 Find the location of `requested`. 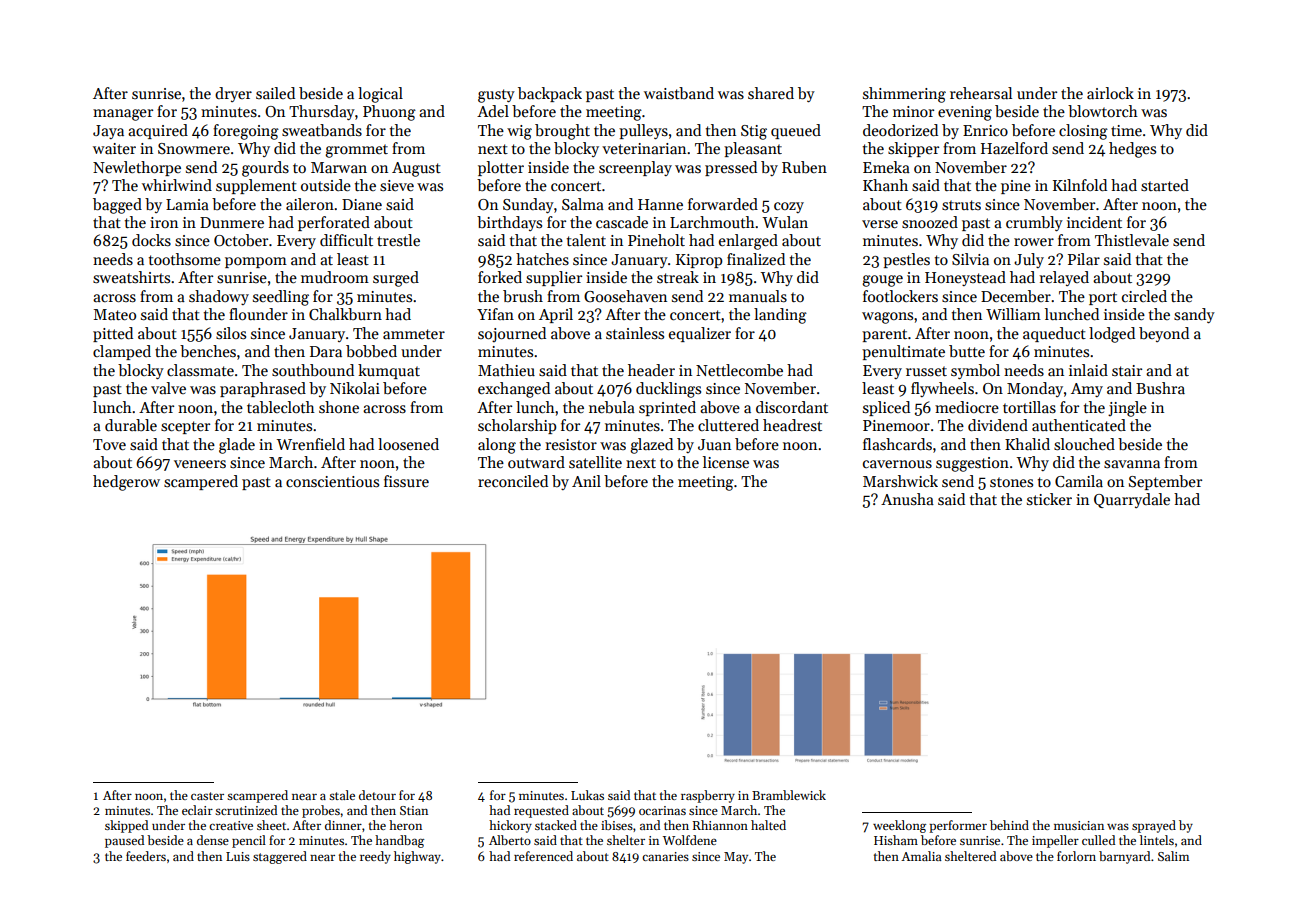

requested is located at coordinates (541, 811).
